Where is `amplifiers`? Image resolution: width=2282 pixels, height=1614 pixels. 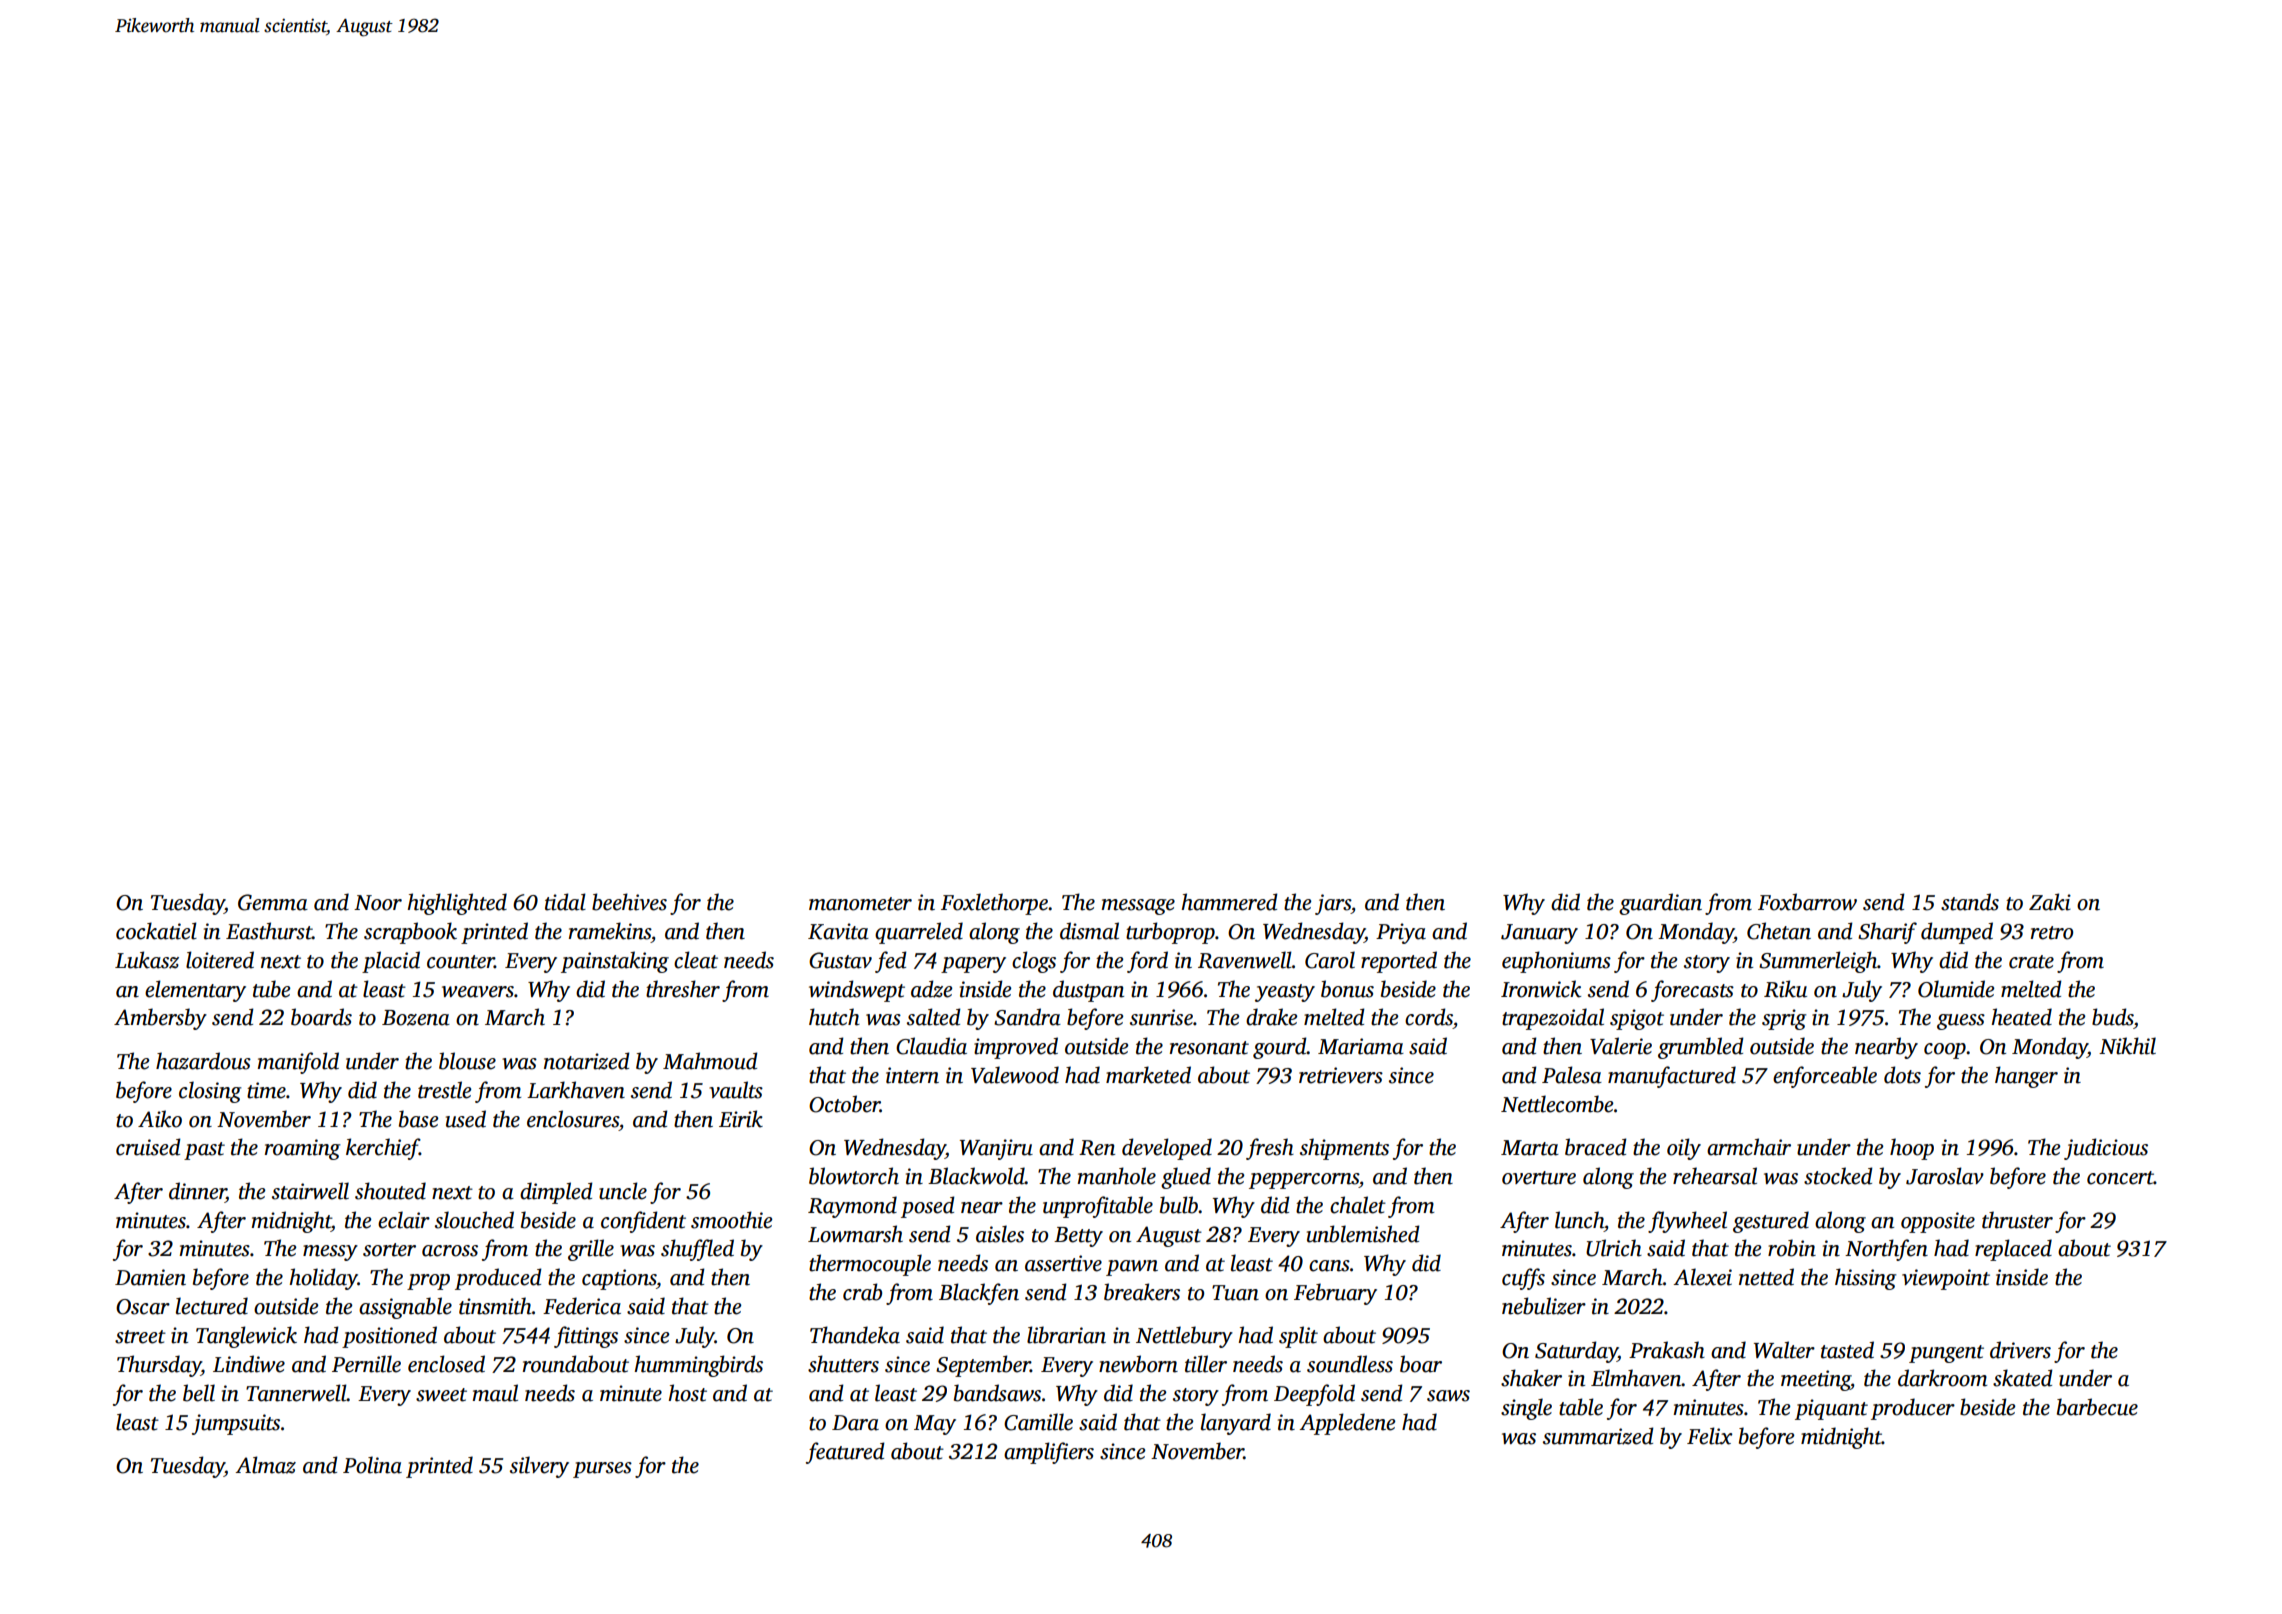 amplifiers is located at coordinates (1049, 1453).
